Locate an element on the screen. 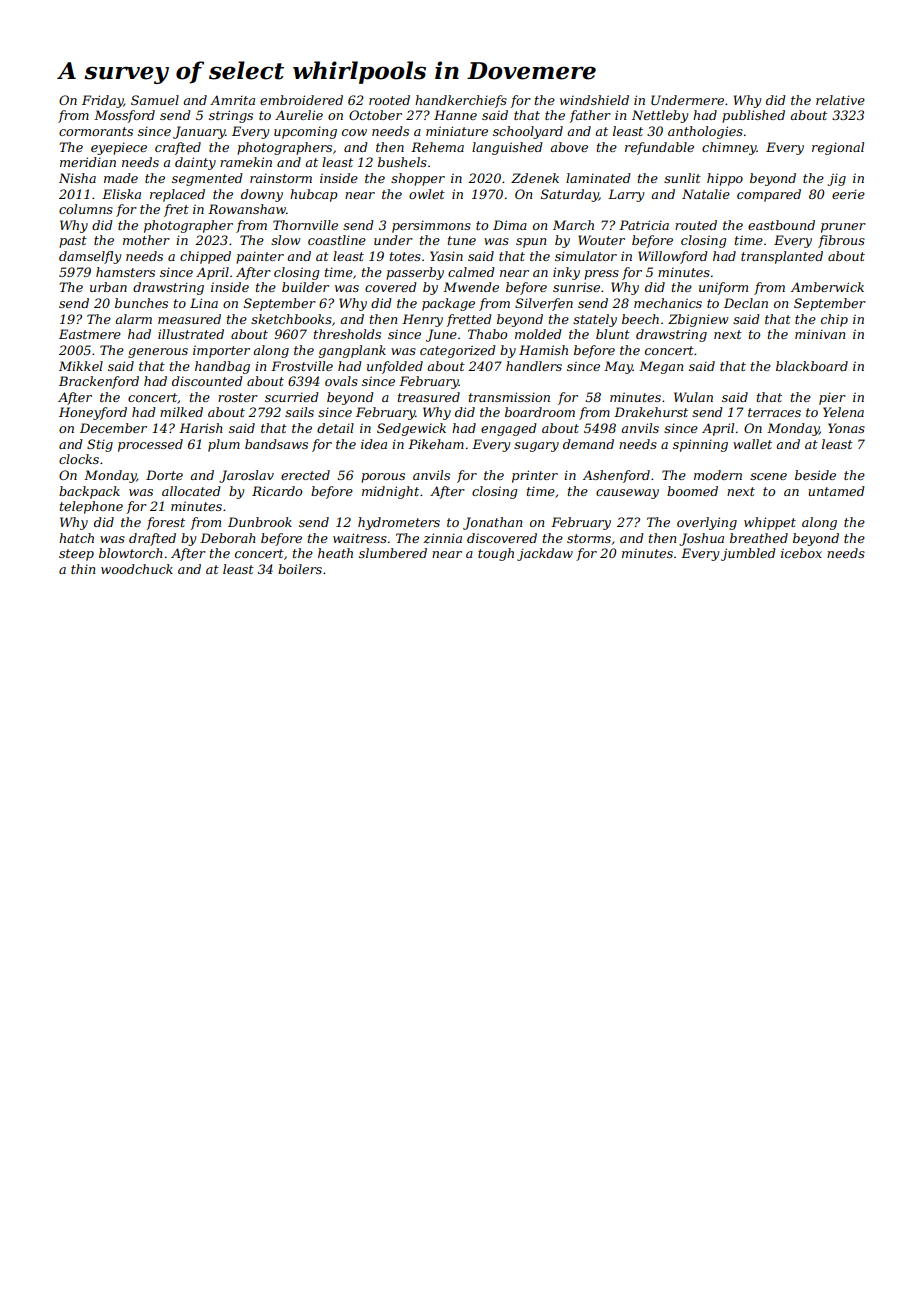  Thornville is located at coordinates (305, 225).
